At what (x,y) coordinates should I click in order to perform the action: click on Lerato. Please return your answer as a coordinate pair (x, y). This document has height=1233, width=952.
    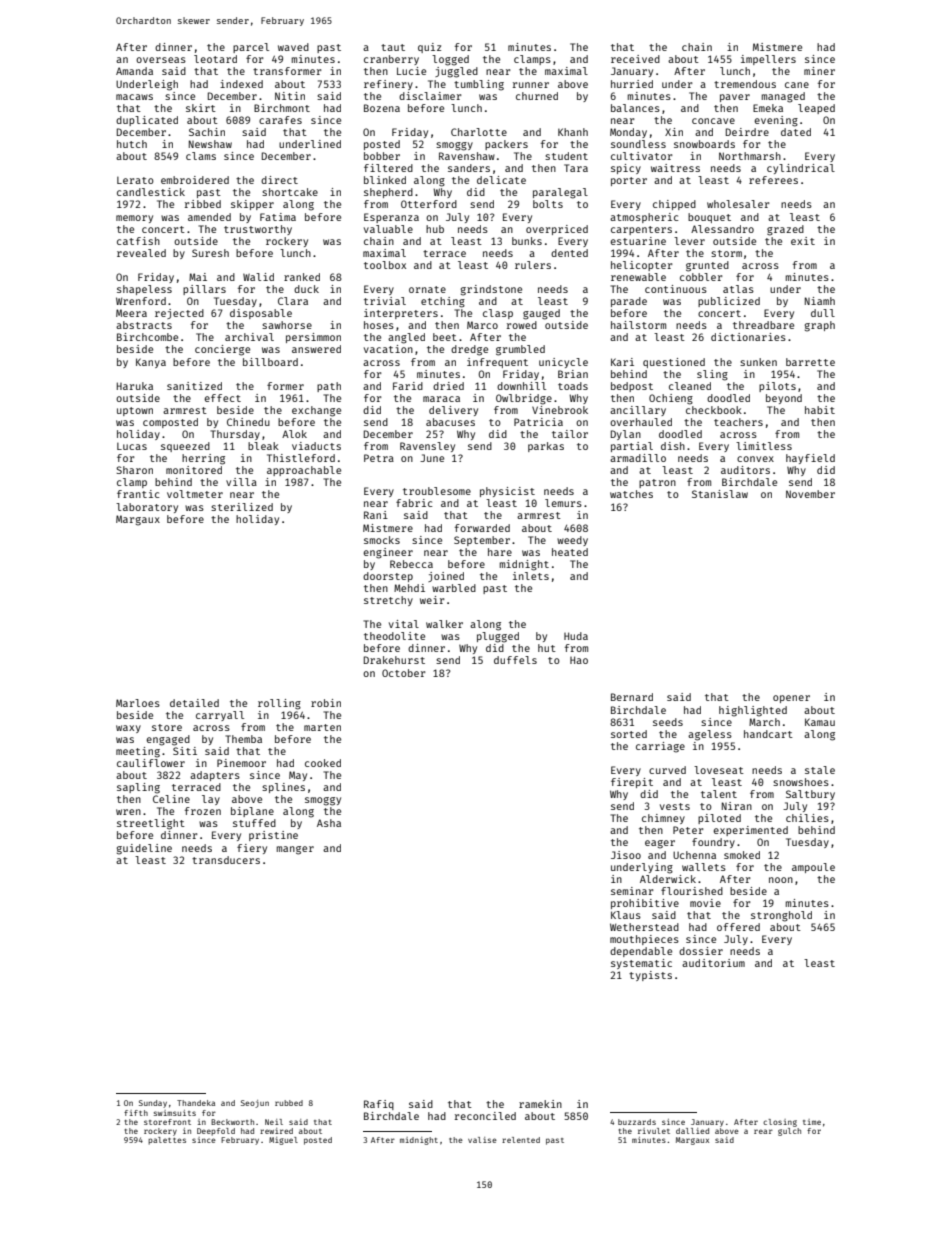
    Looking at the image, I should click on (135, 180).
